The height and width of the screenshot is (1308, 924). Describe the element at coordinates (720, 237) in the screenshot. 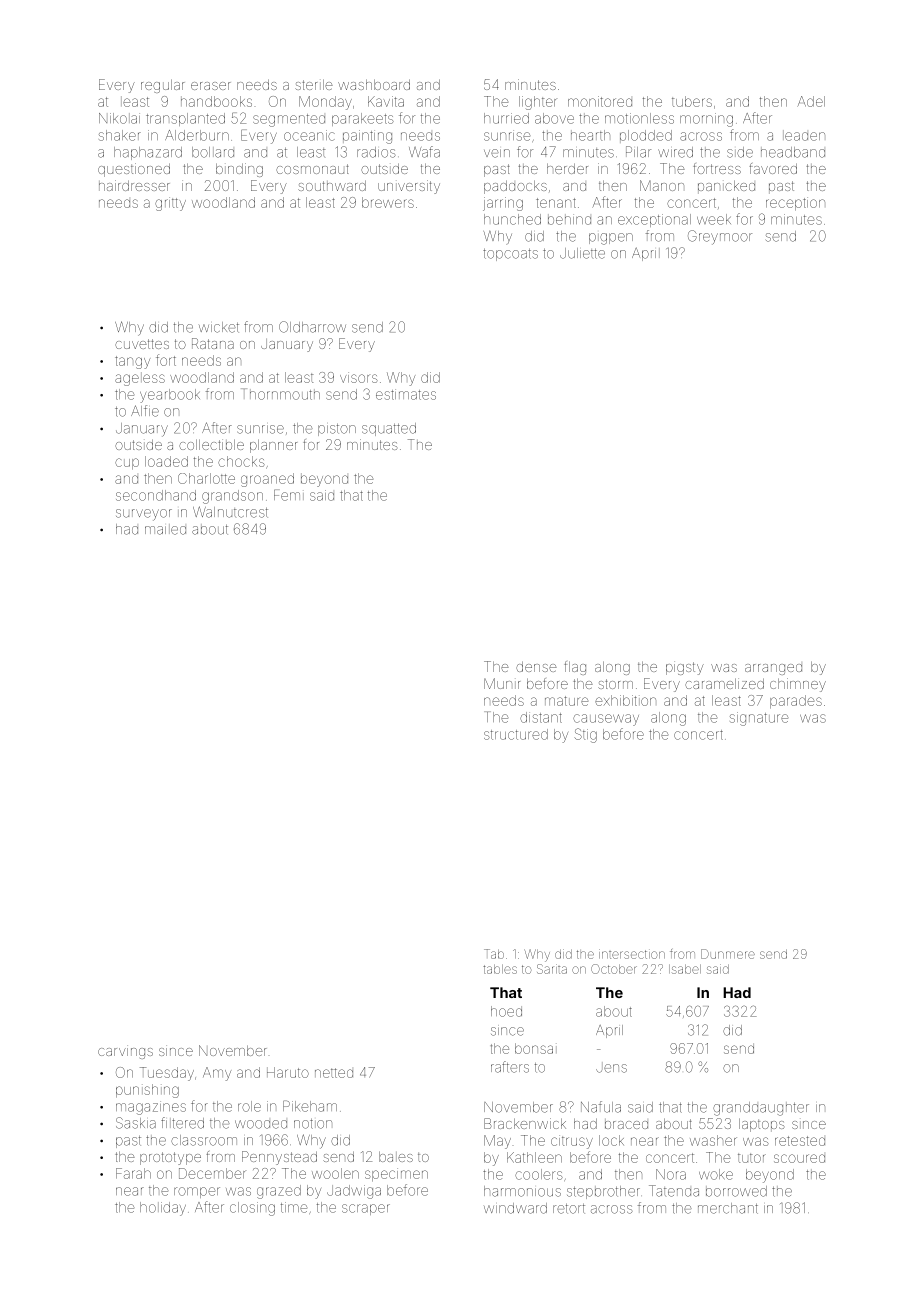

I see `Greymoor` at that location.
